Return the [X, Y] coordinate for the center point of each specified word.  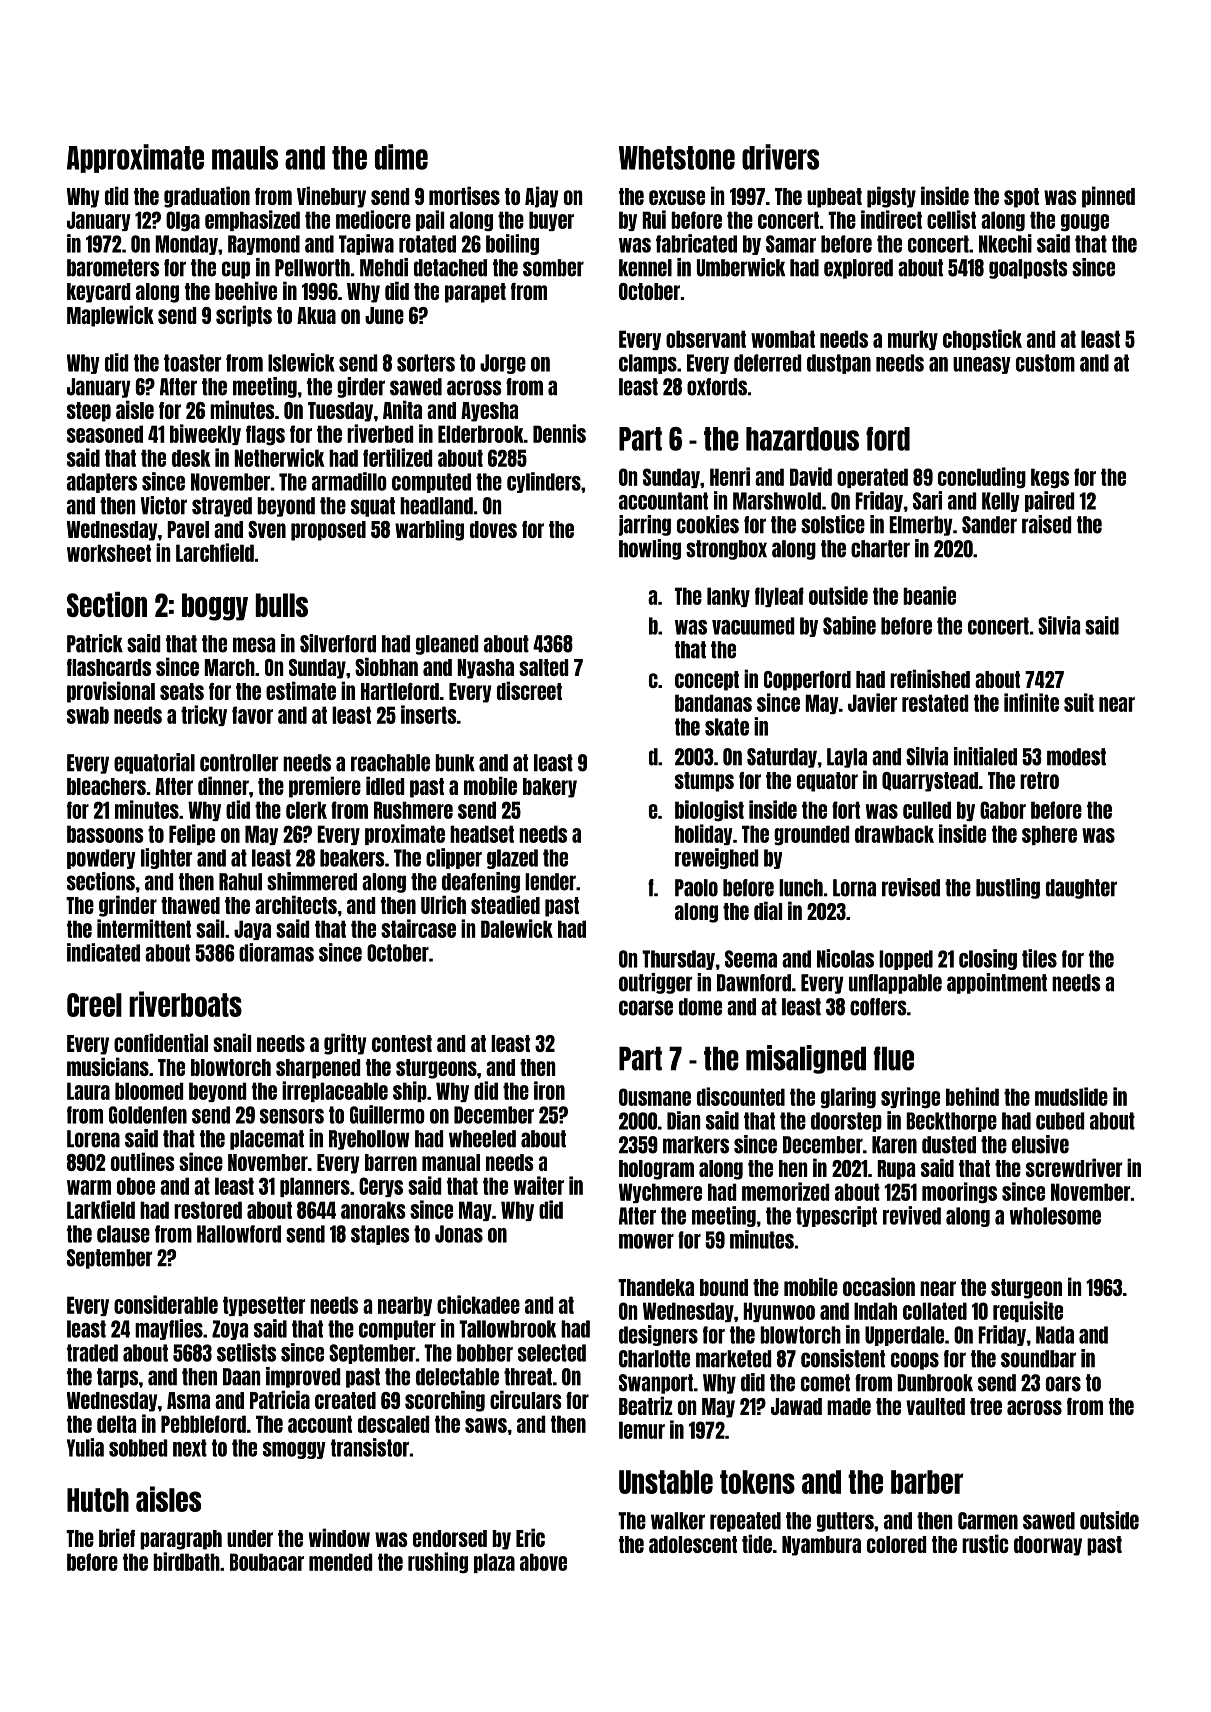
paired [1049, 501]
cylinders [544, 482]
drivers [780, 157]
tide [757, 1543]
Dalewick [517, 928]
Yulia [85, 1447]
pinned [1108, 197]
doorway [1048, 1546]
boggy [215, 607]
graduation [207, 197]
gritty [345, 1044]
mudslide [1071, 1096]
